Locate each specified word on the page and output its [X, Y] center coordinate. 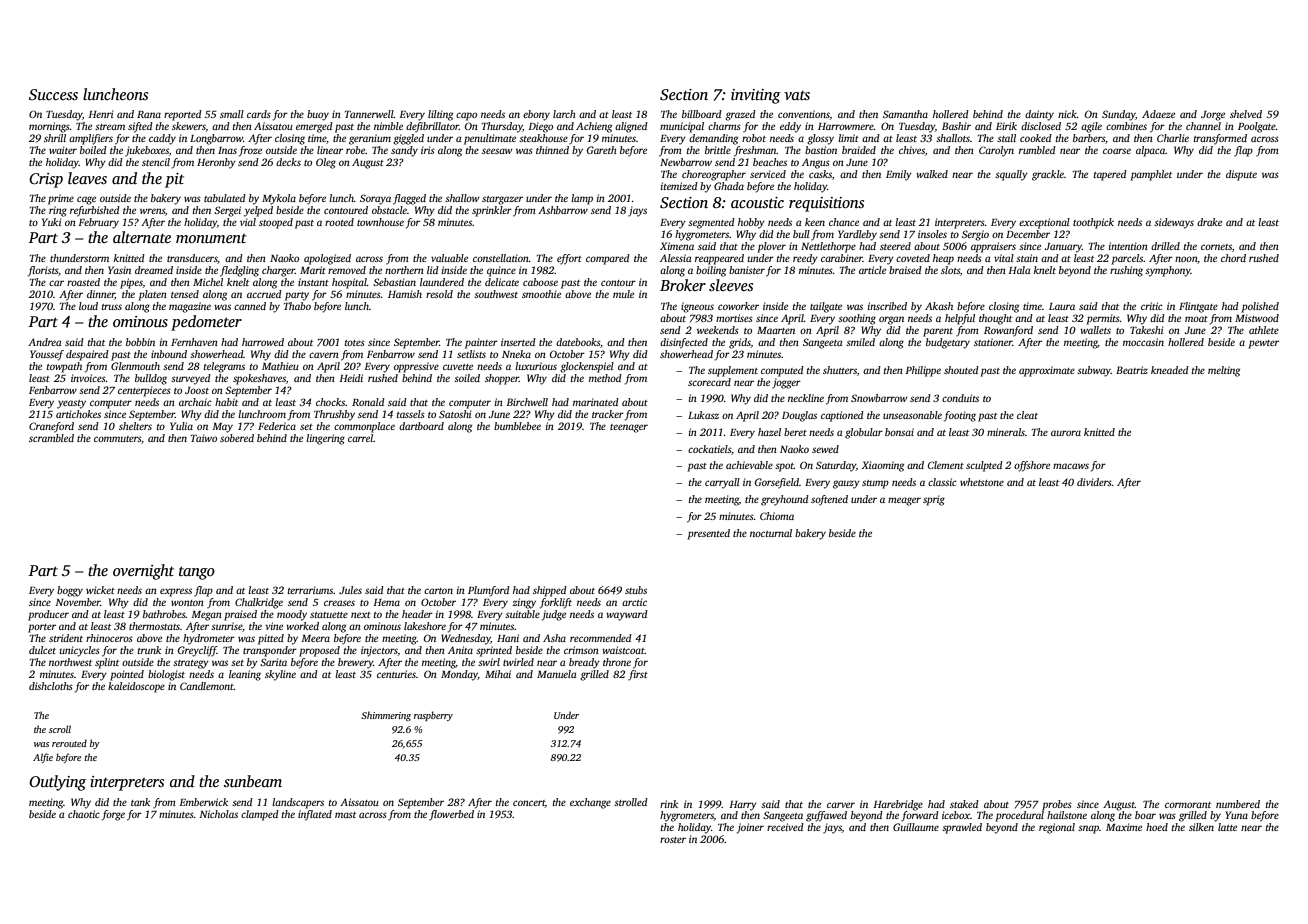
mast [345, 815]
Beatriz [1132, 370]
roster [673, 840]
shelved [1246, 114]
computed [782, 371]
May [222, 428]
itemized [679, 186]
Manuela [557, 674]
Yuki [51, 222]
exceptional [1044, 223]
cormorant [1188, 805]
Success [53, 95]
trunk [149, 650]
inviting [756, 96]
